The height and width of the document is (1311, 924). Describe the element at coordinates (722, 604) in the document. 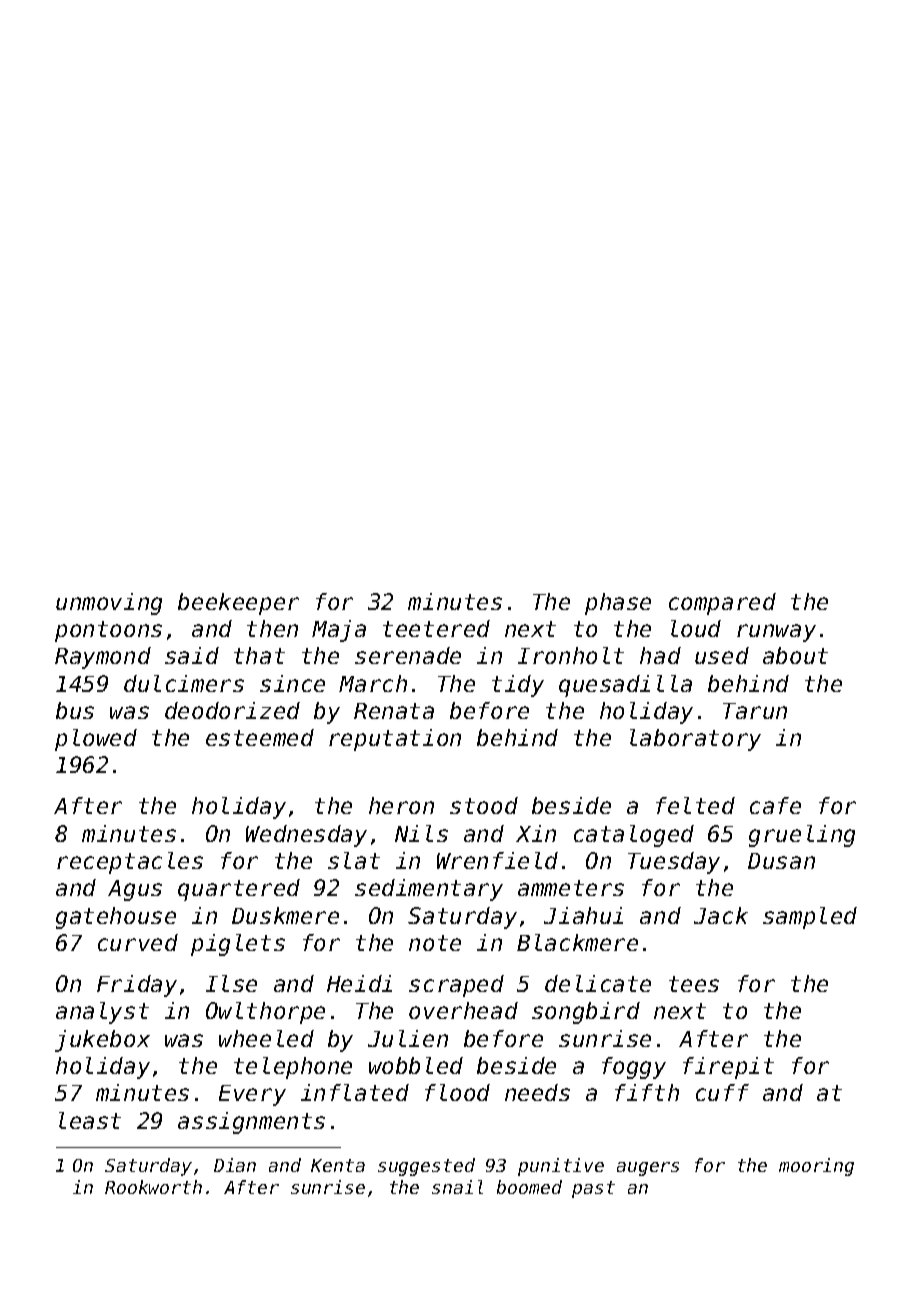

I see `compared` at that location.
